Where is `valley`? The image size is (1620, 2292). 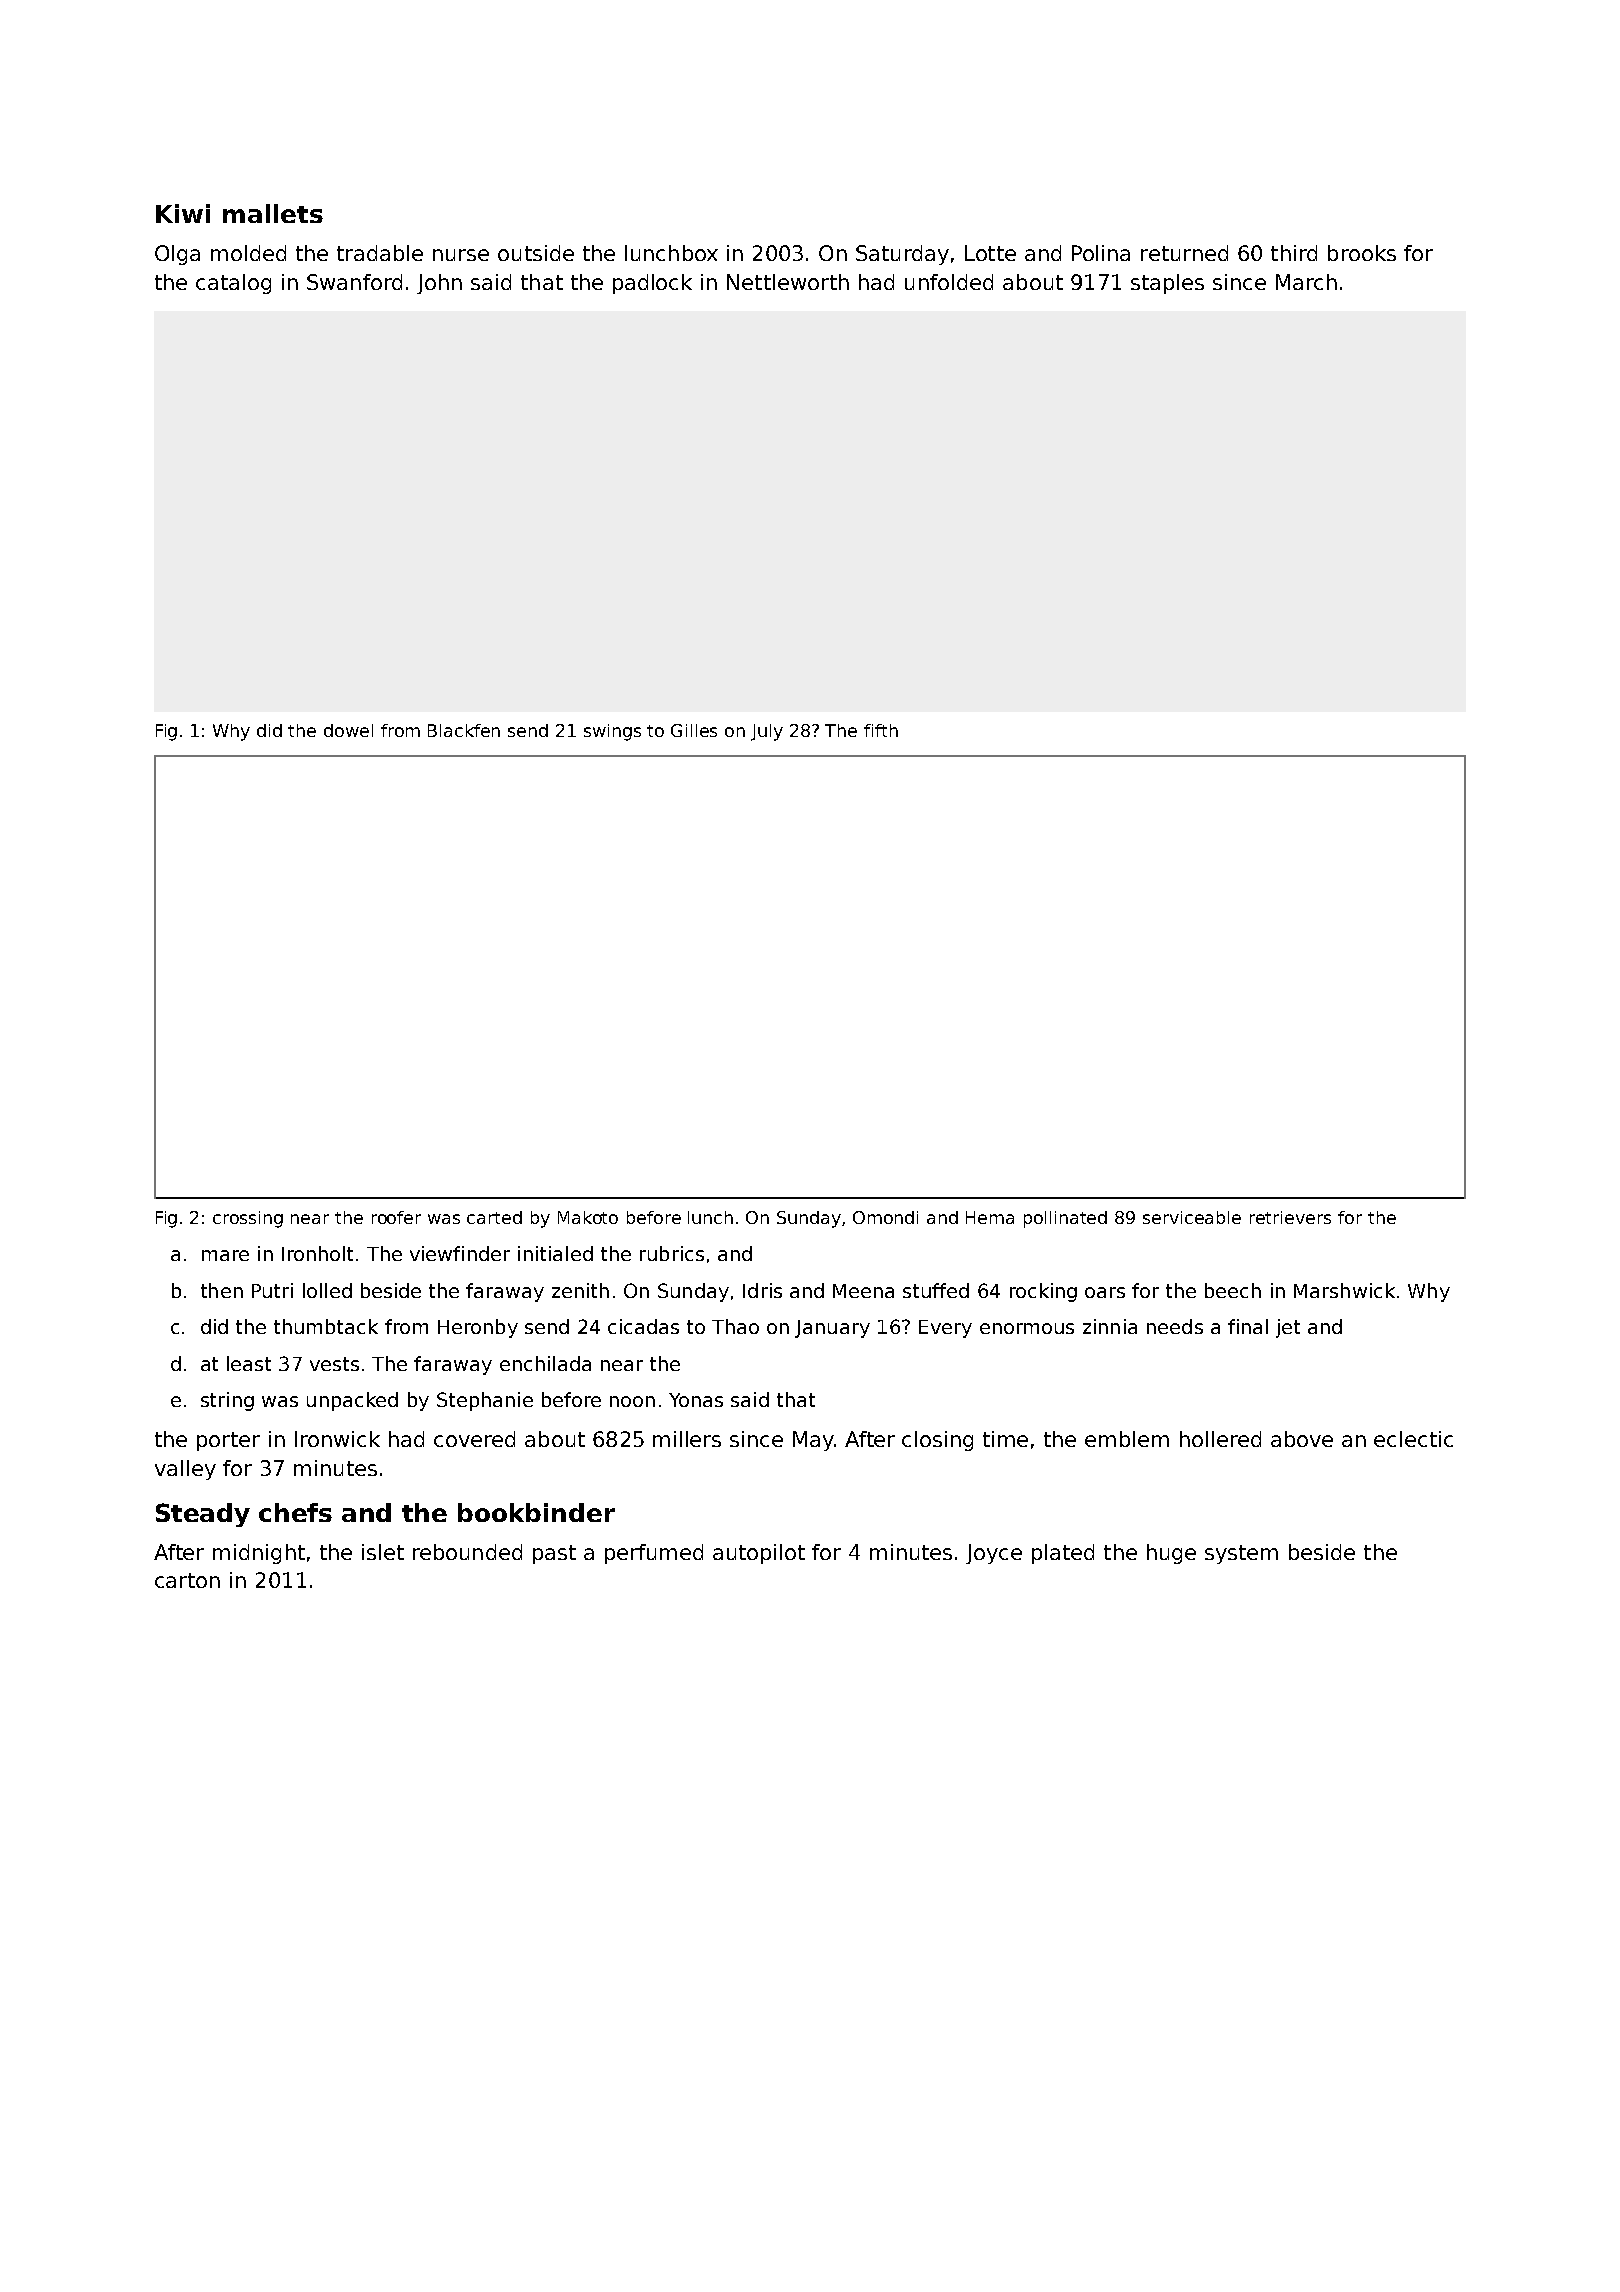
valley is located at coordinates (185, 1470).
